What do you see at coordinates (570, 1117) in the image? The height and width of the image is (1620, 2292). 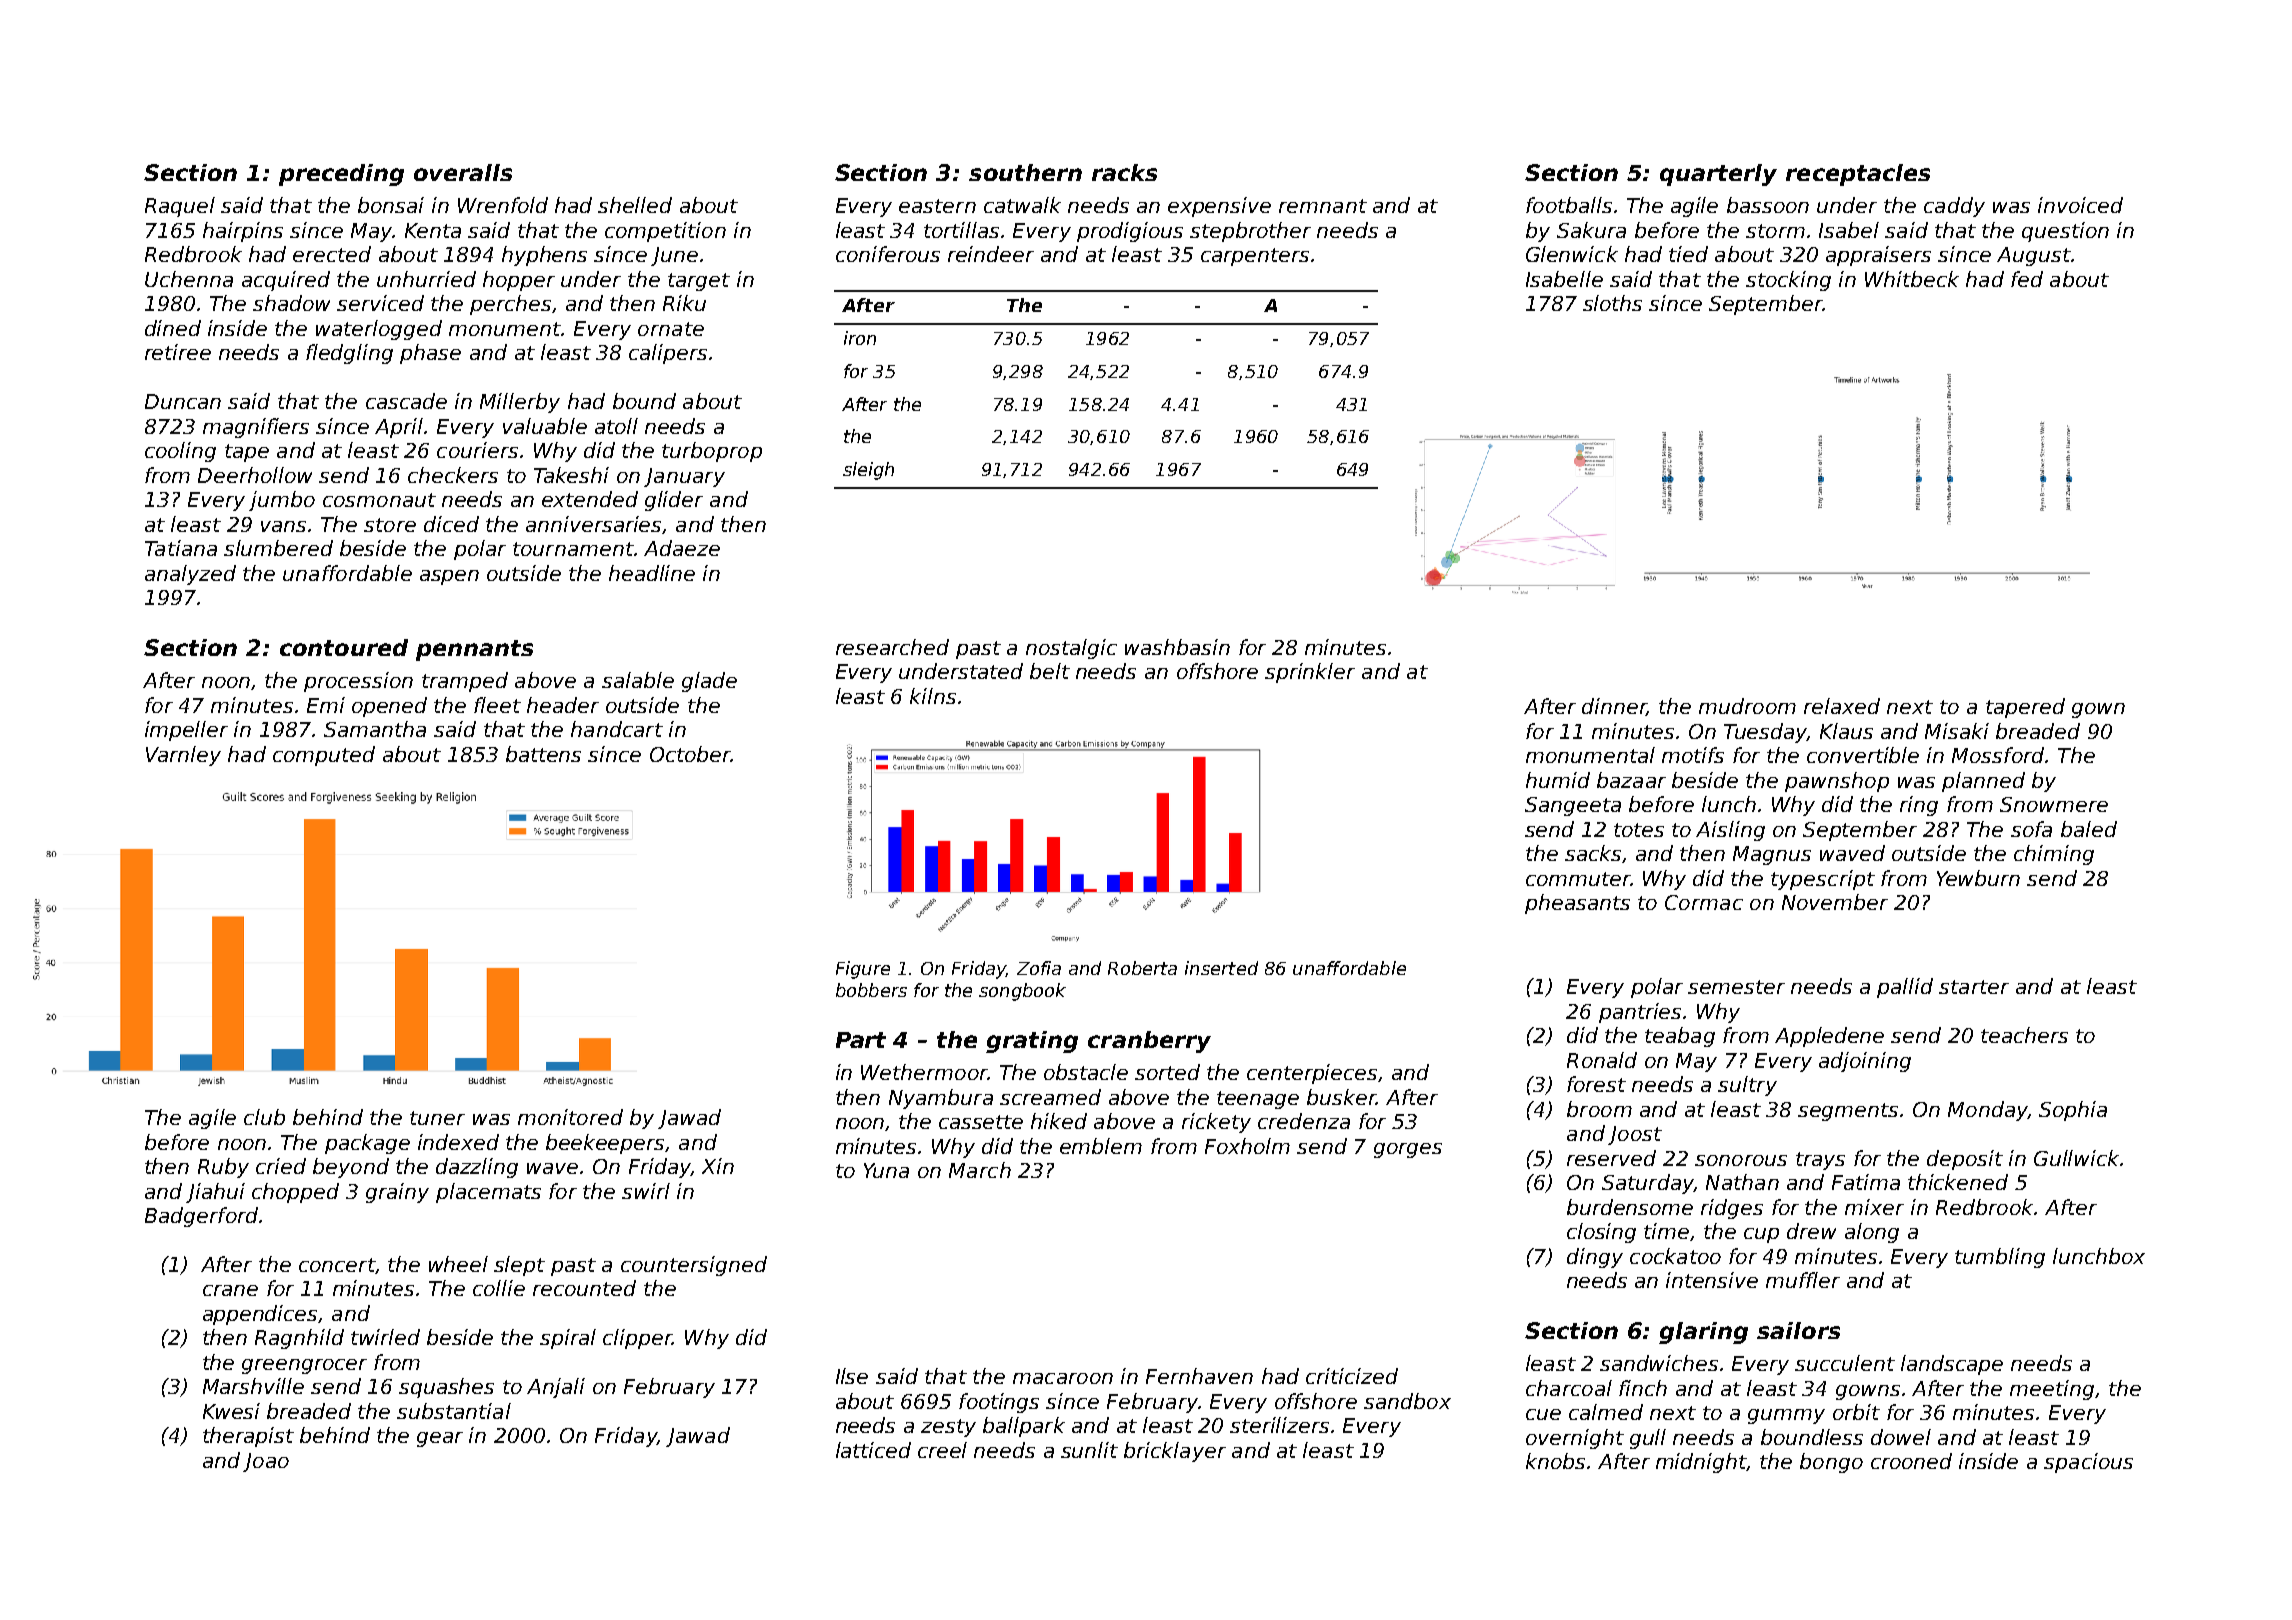 I see `monitored` at bounding box center [570, 1117].
